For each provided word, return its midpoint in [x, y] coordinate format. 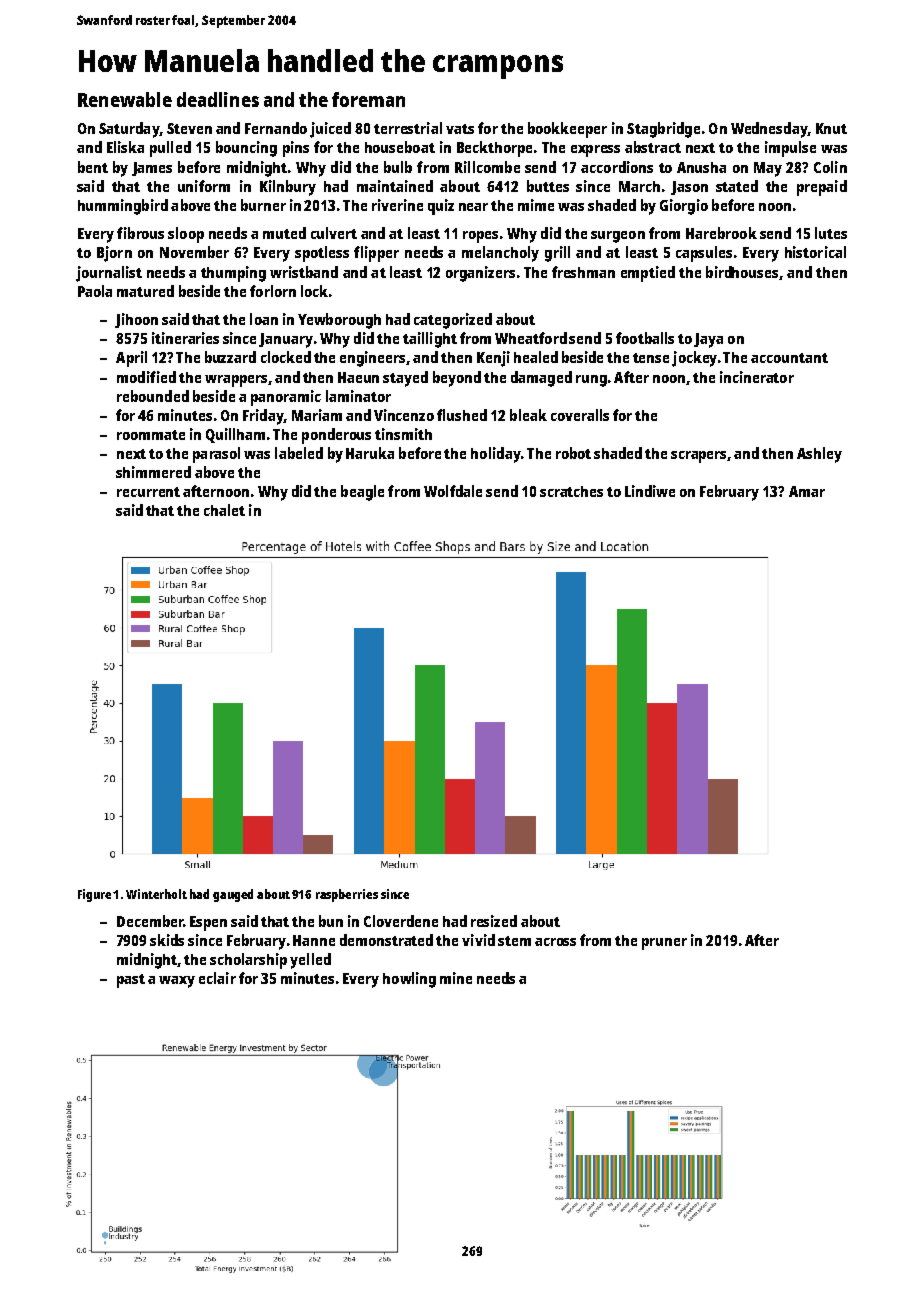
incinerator [757, 377]
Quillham [235, 435]
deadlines [218, 99]
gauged [233, 895]
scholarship [248, 961]
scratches [571, 491]
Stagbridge [663, 130]
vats [460, 129]
